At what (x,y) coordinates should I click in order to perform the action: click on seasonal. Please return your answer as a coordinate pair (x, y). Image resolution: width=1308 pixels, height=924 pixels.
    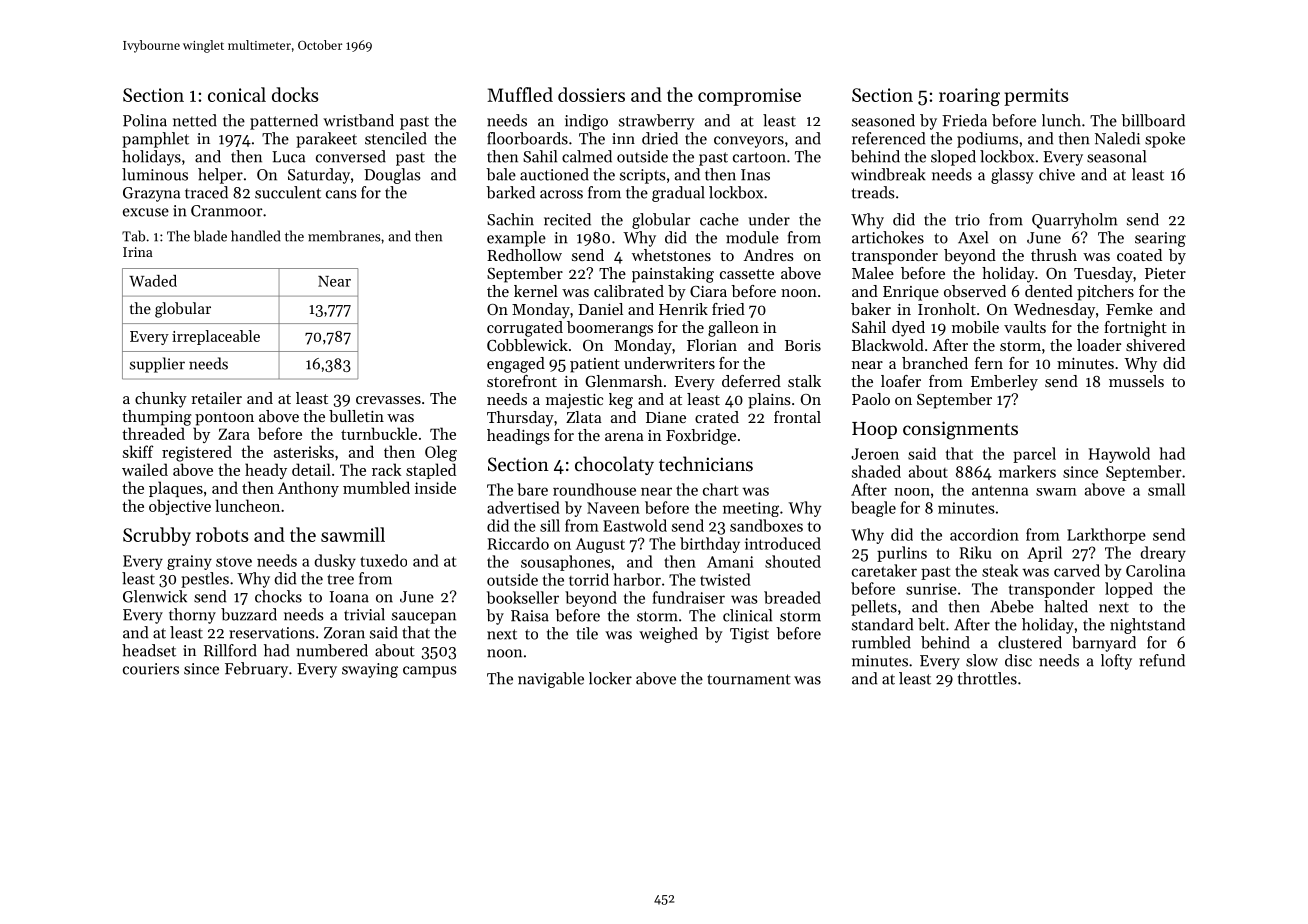
    Looking at the image, I should click on (1116, 156).
